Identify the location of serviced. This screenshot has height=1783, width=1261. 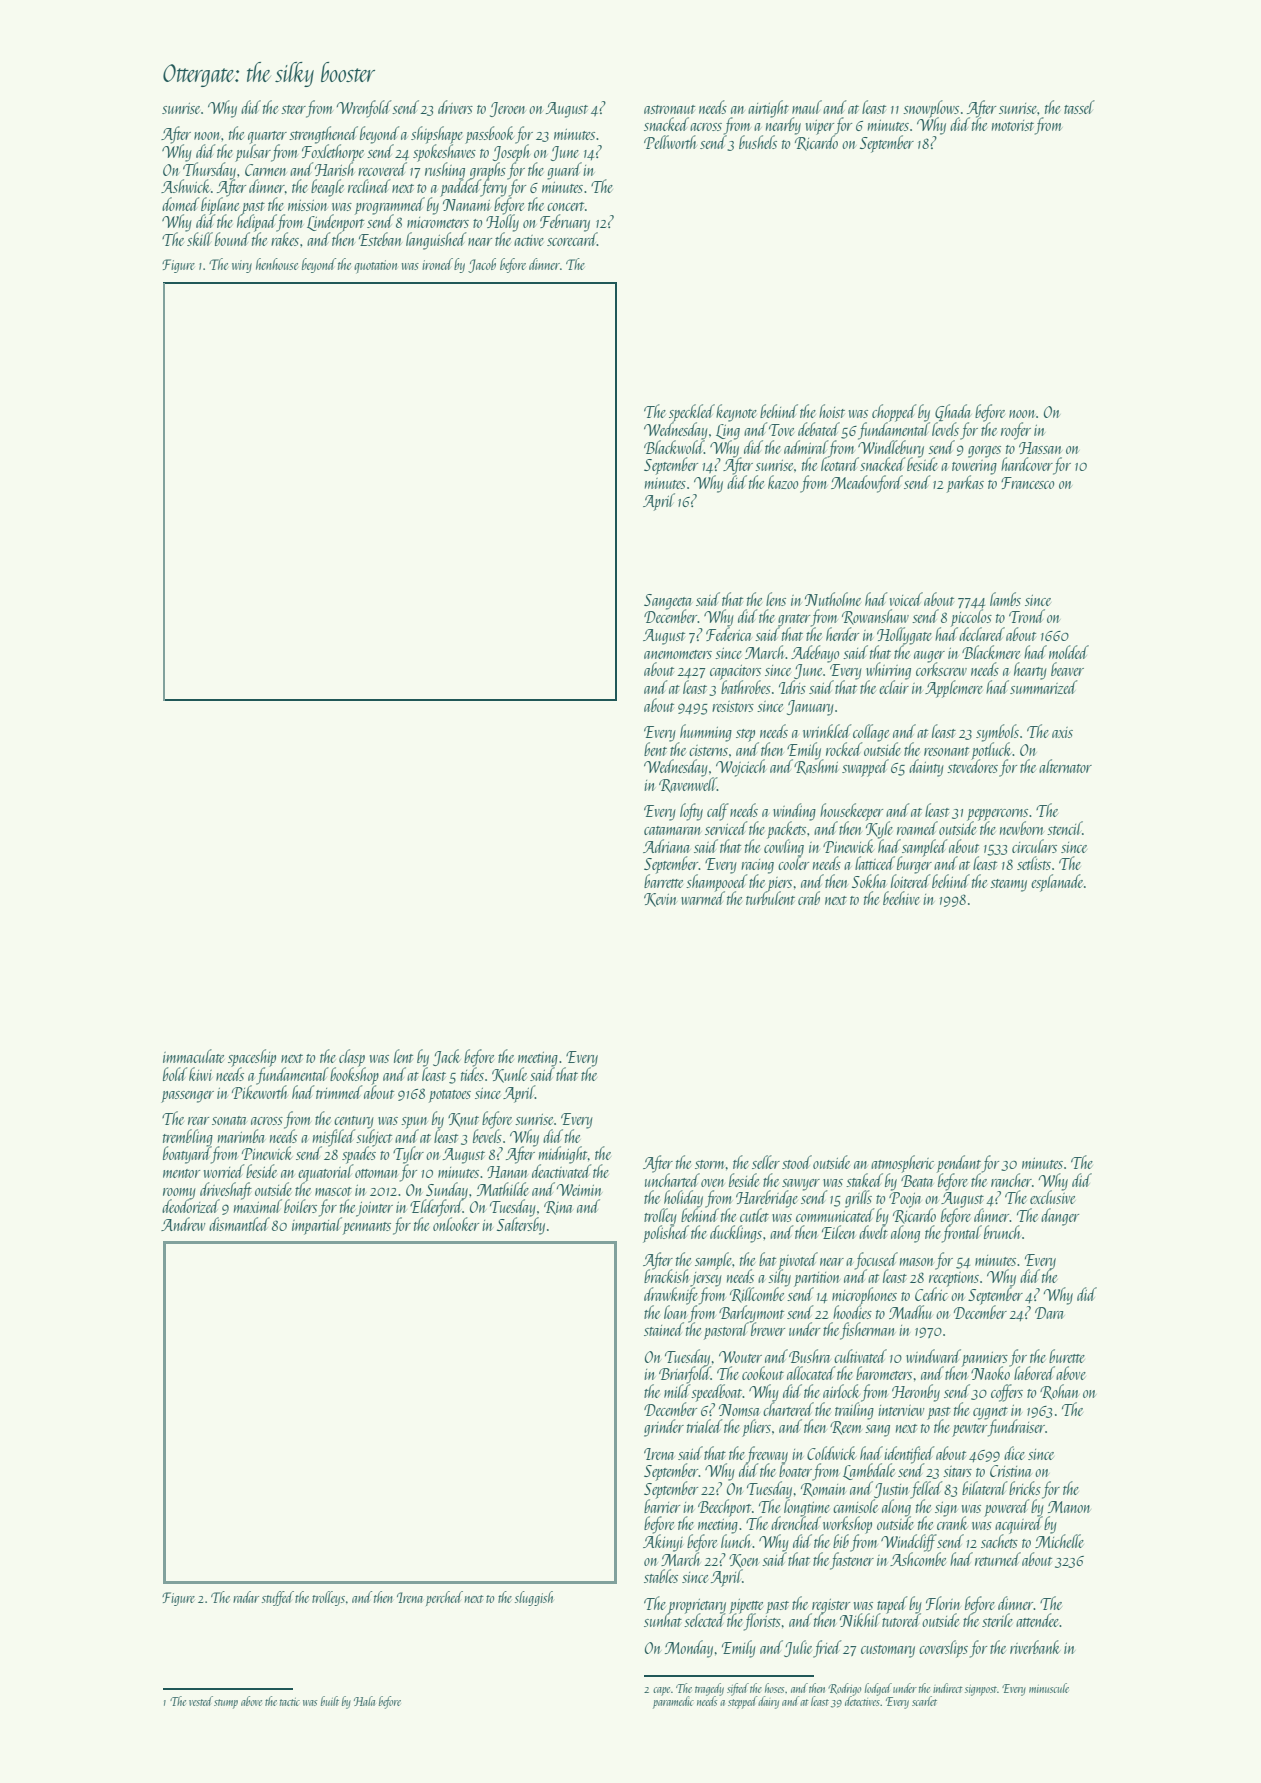
(726, 828).
